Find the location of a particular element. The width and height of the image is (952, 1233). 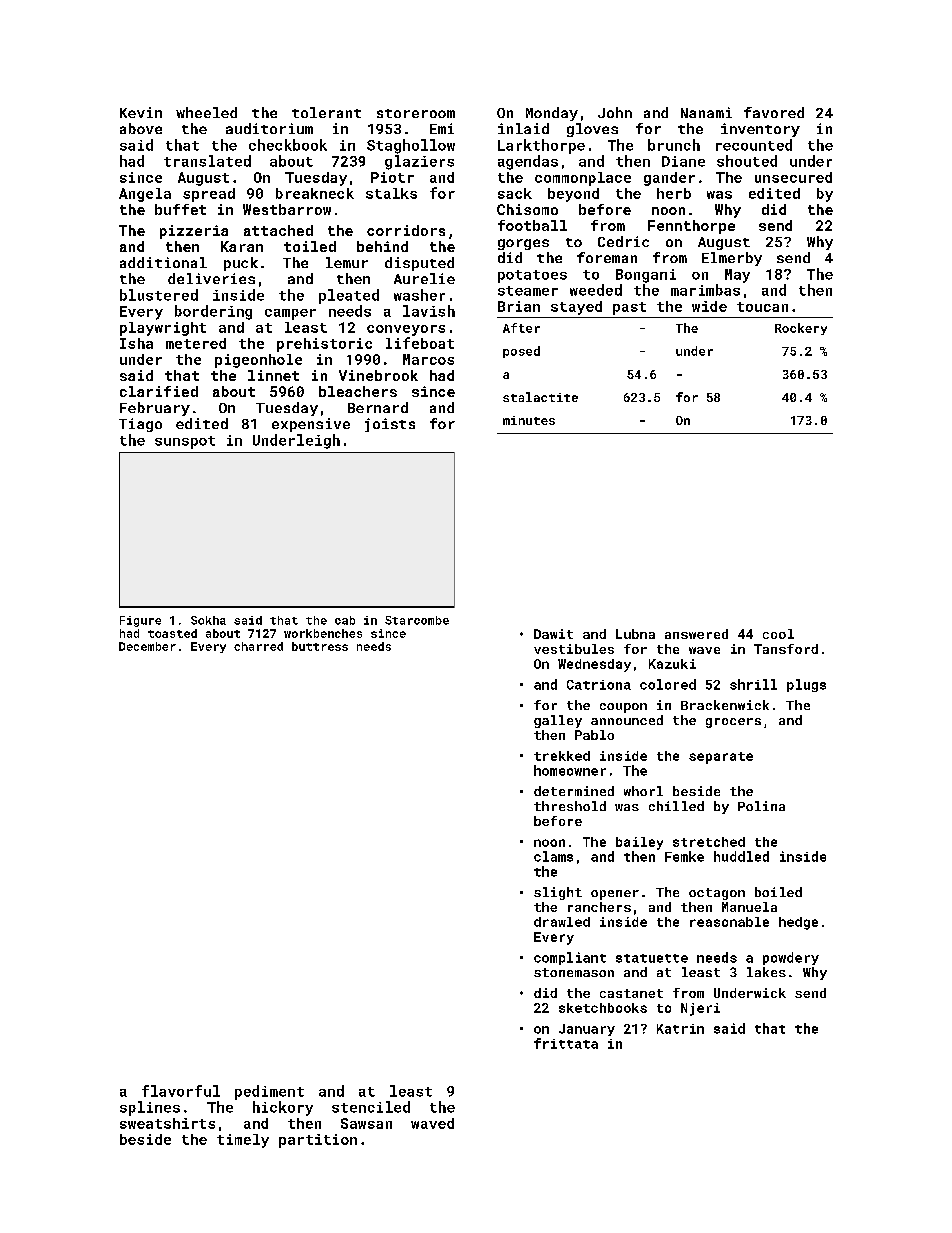

Dawit is located at coordinates (553, 634).
